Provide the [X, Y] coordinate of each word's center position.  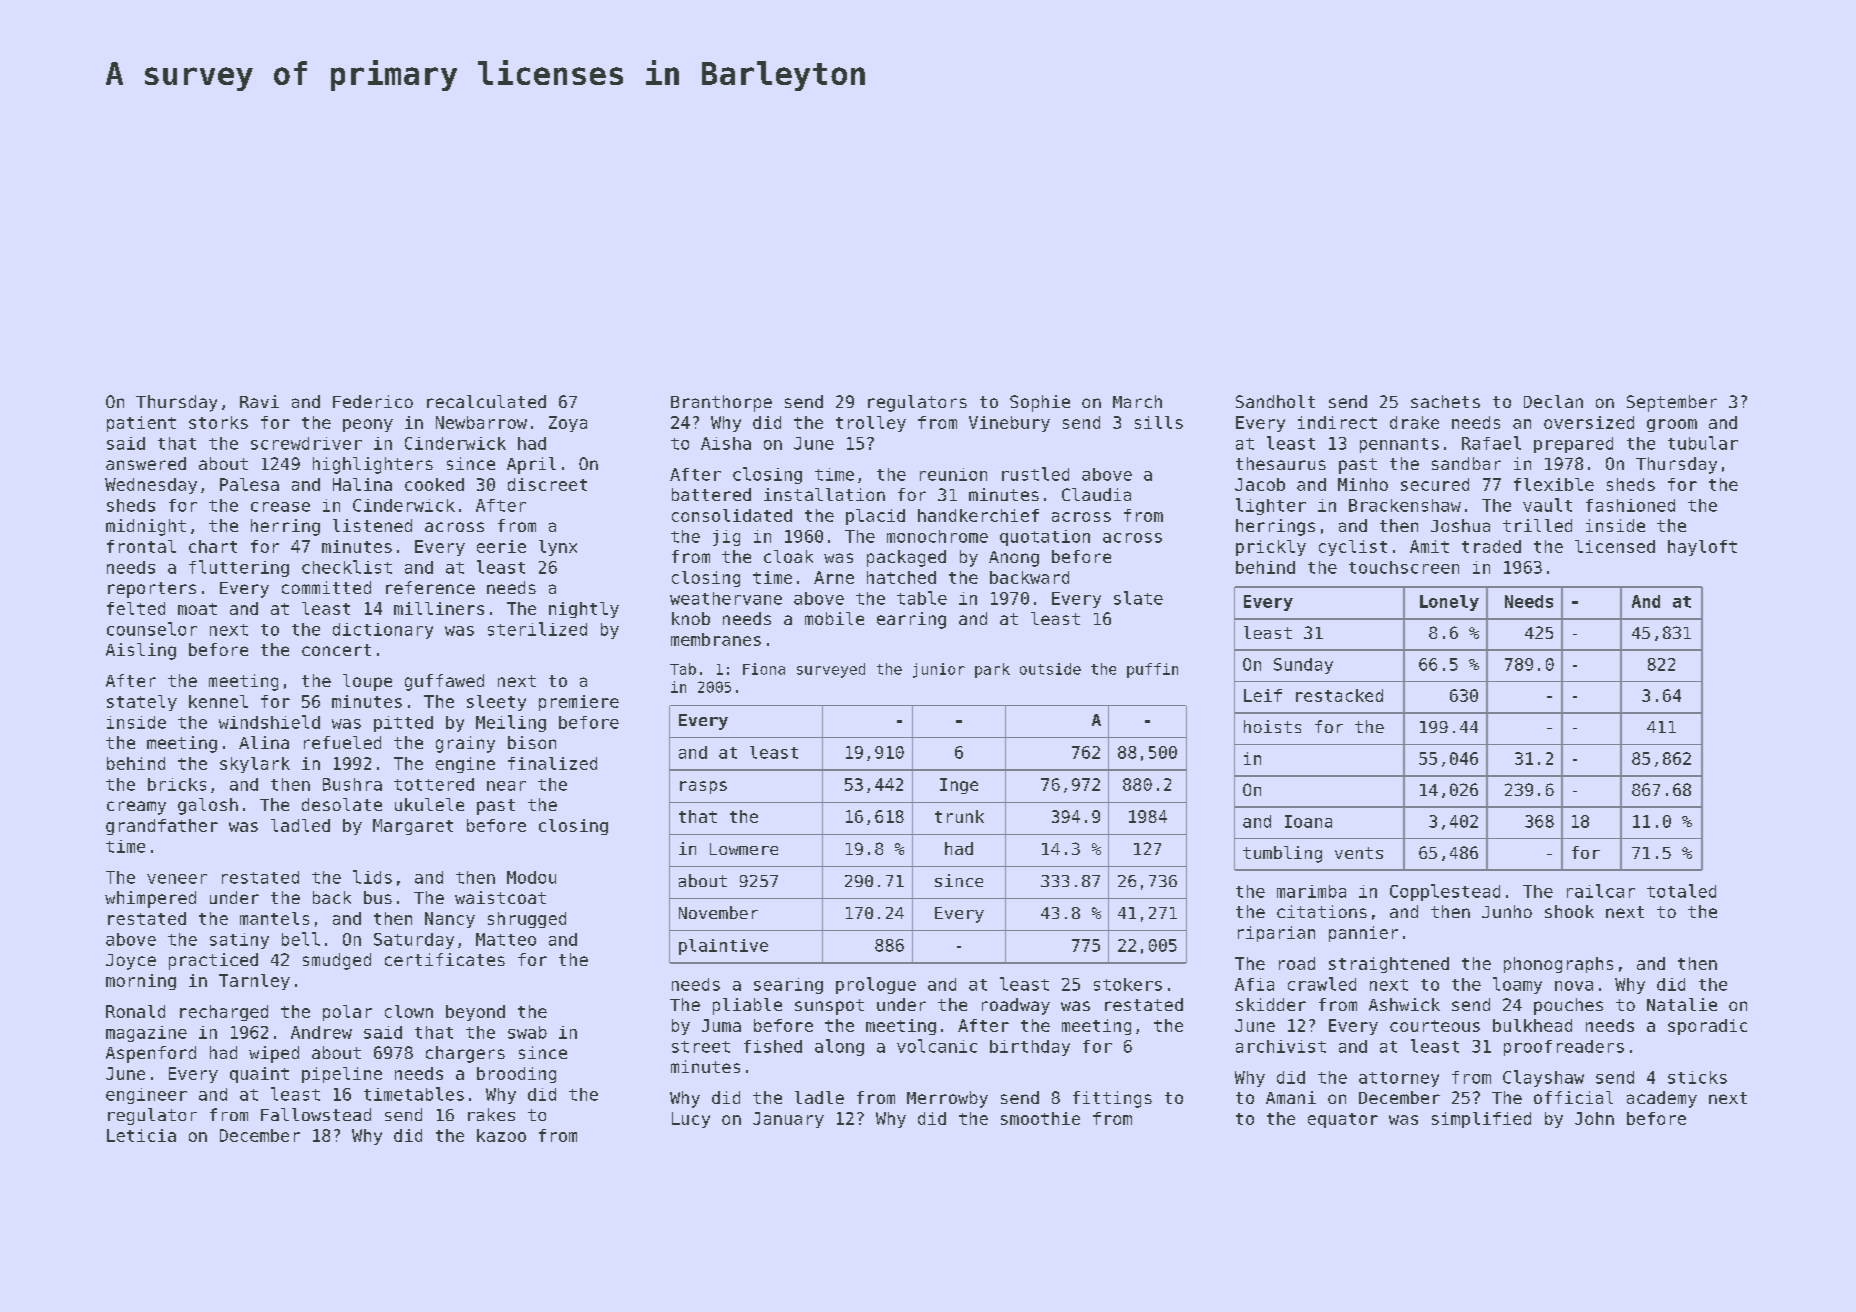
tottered [434, 784]
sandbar [1466, 463]
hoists [1272, 726]
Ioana [1308, 821]
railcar [1601, 891]
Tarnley [254, 982]
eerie [501, 546]
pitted [403, 724]
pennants [1399, 445]
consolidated [732, 515]
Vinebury [1009, 424]
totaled [1681, 891]
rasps [703, 787]
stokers [1128, 984]
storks [218, 422]
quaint [259, 1075]
